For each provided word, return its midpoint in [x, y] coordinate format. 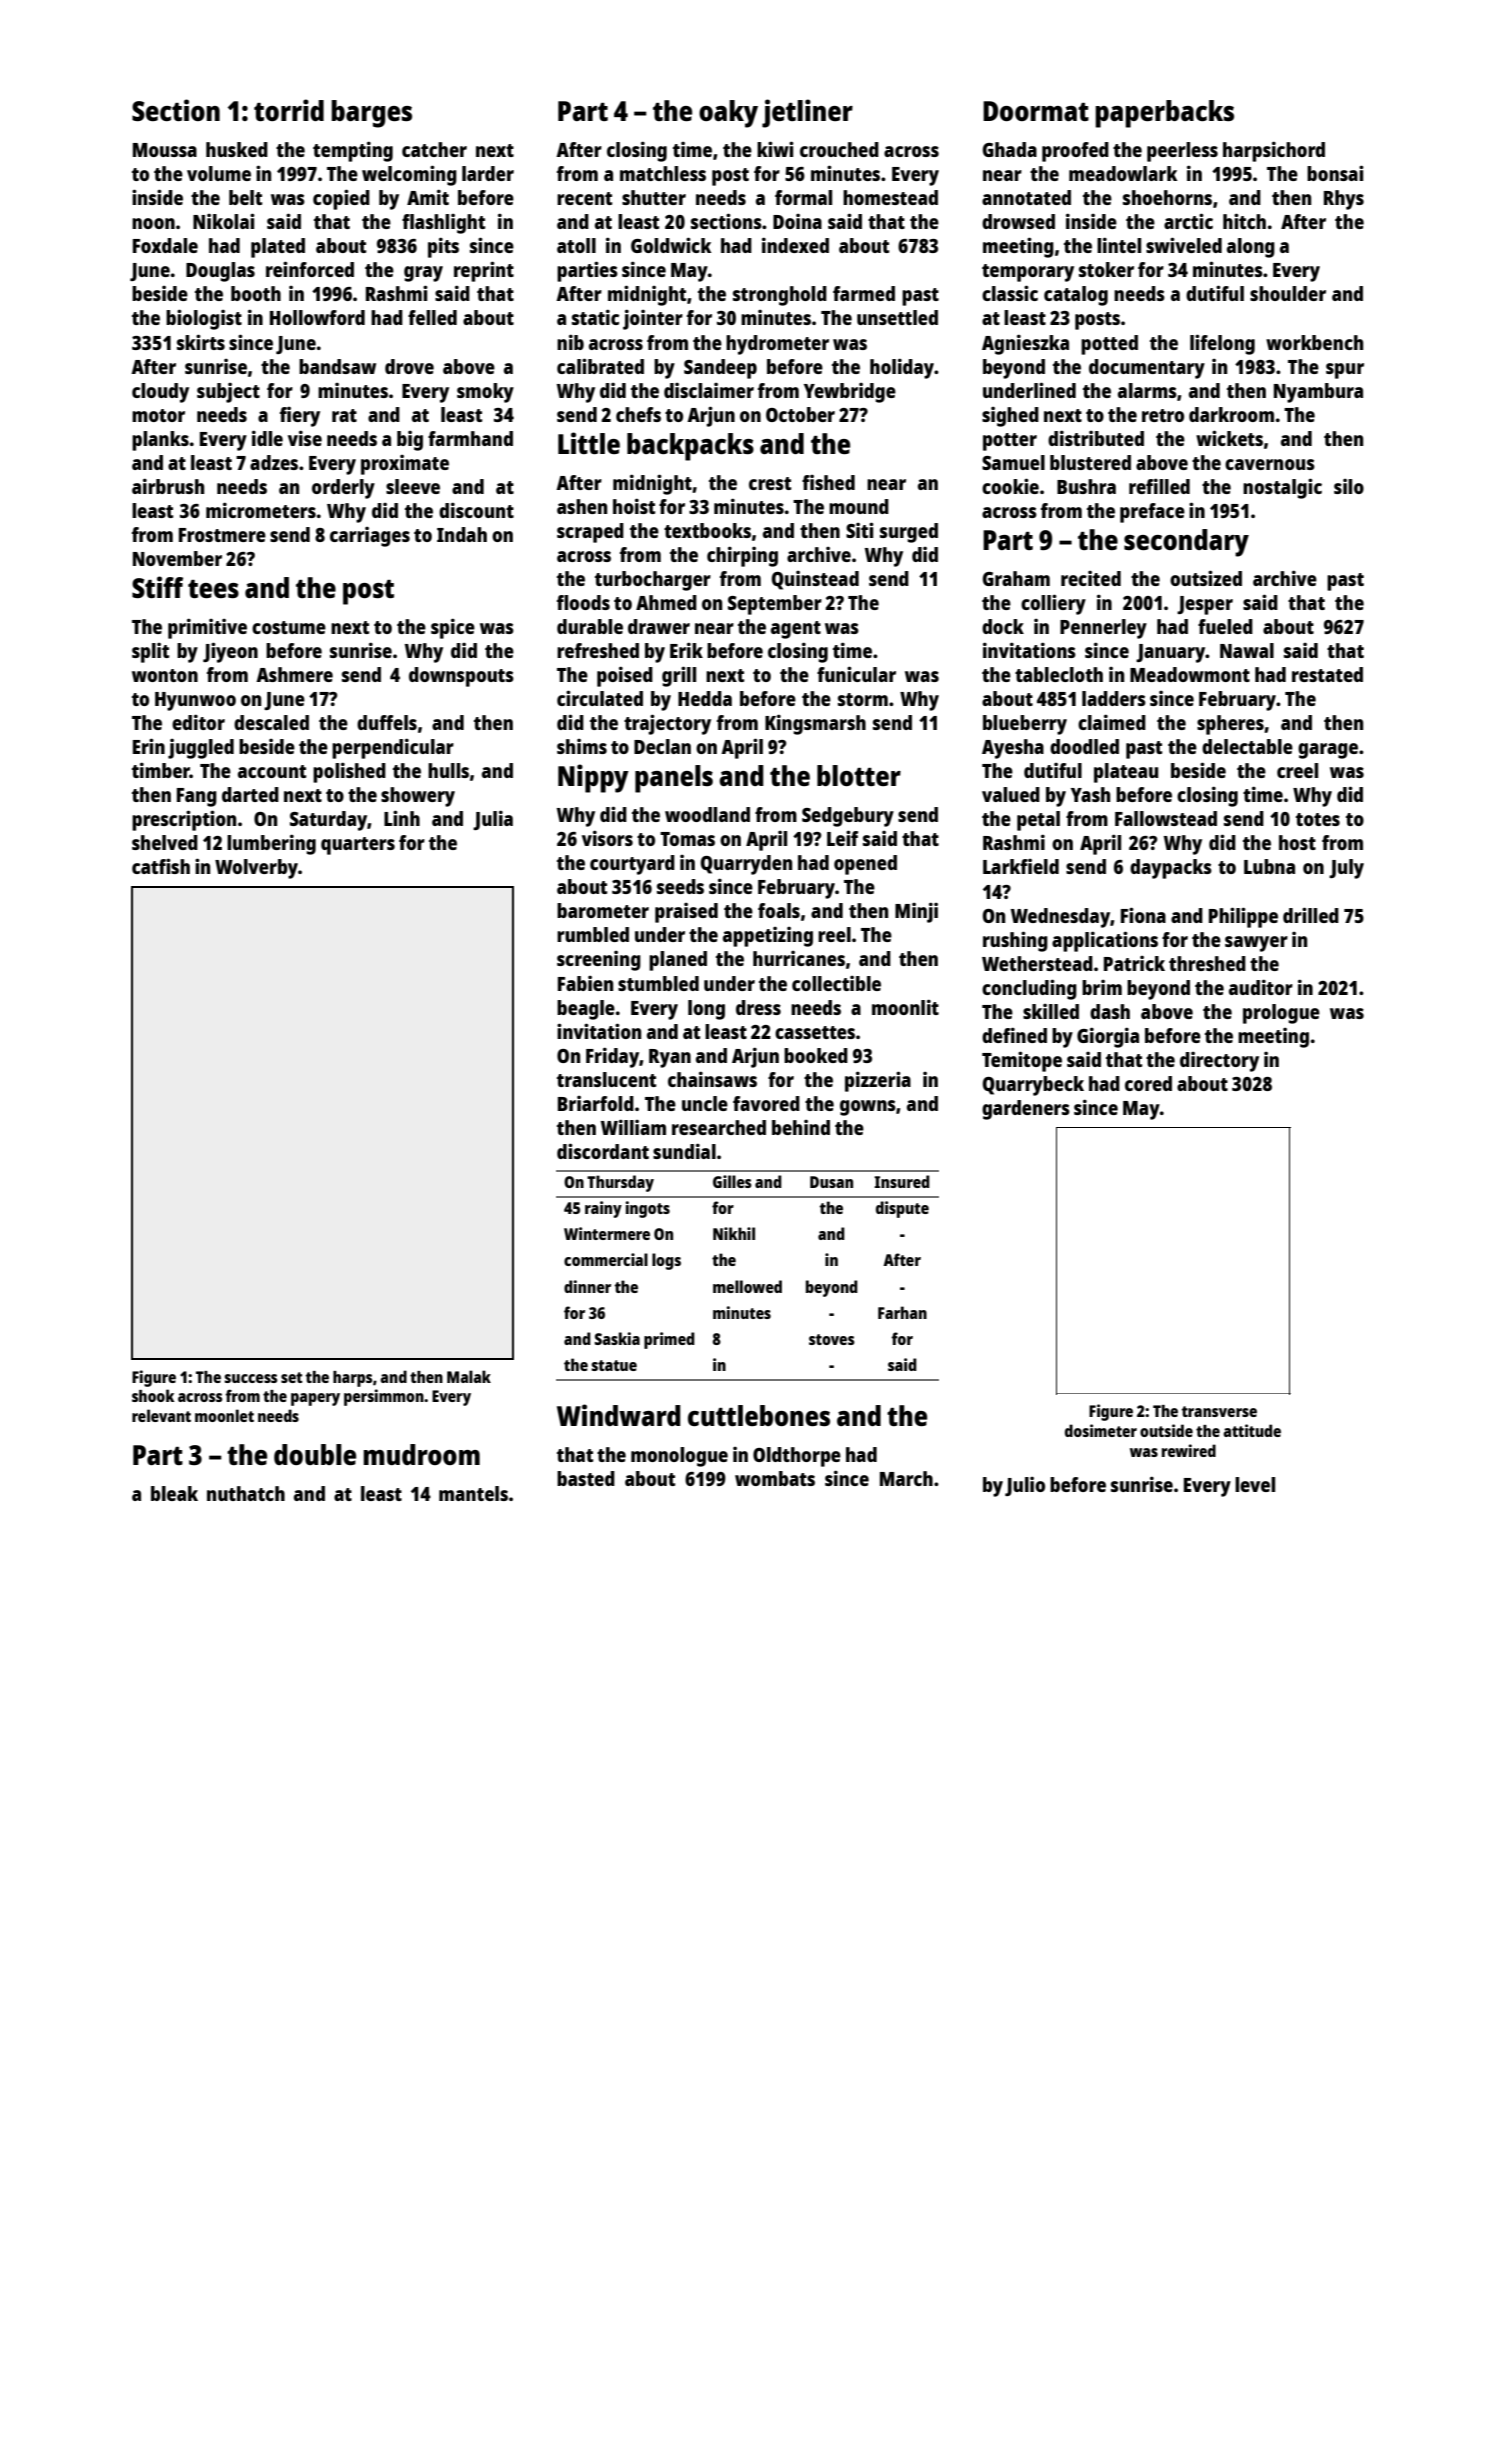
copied [341, 199]
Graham [1016, 578]
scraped [590, 533]
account [272, 771]
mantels [473, 1493]
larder [488, 173]
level [1255, 1484]
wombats [775, 1478]
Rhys [1344, 200]
